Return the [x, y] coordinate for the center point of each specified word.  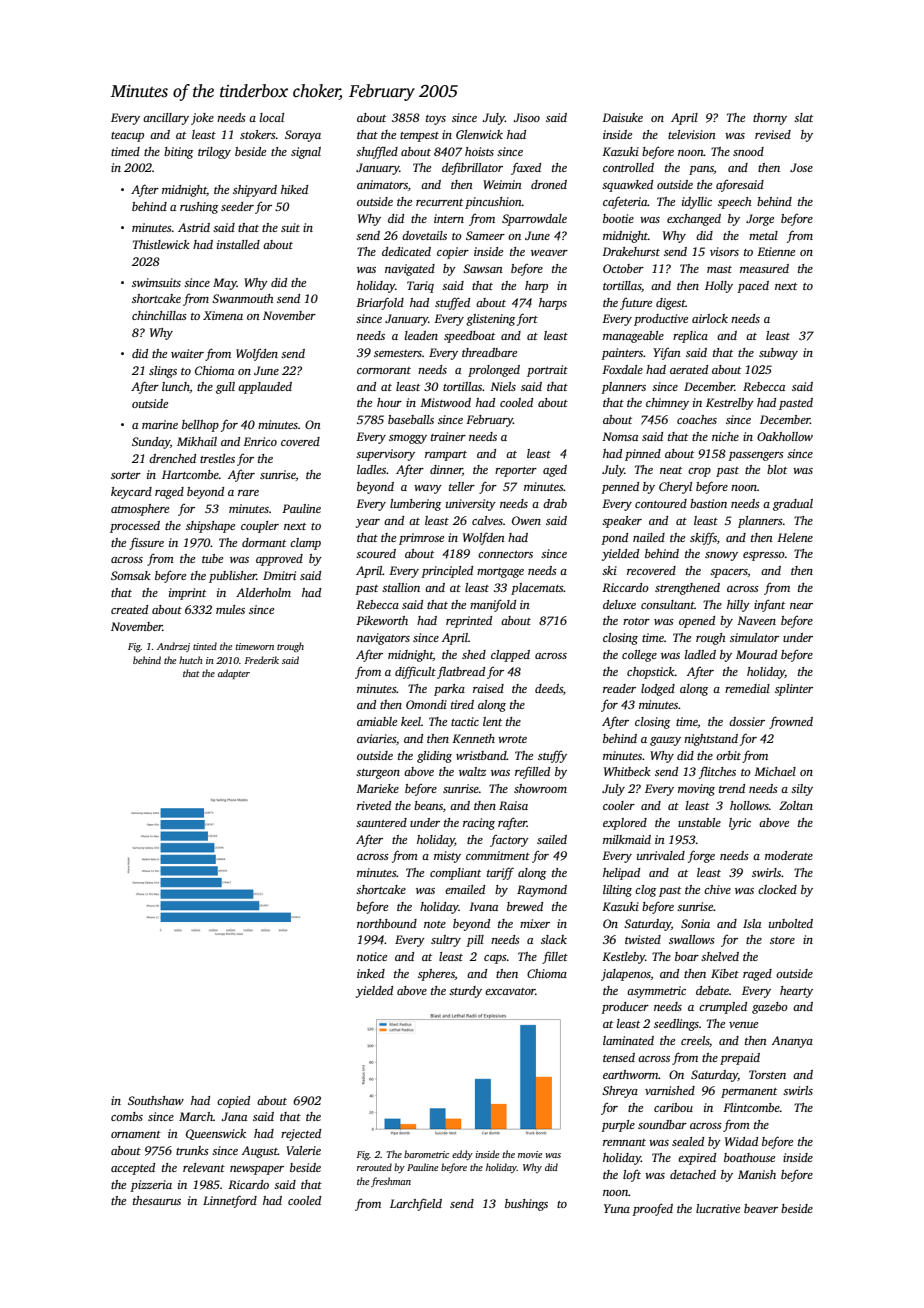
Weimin [502, 184]
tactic [465, 721]
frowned [791, 722]
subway [778, 354]
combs [127, 1116]
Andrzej [173, 647]
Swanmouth [243, 298]
